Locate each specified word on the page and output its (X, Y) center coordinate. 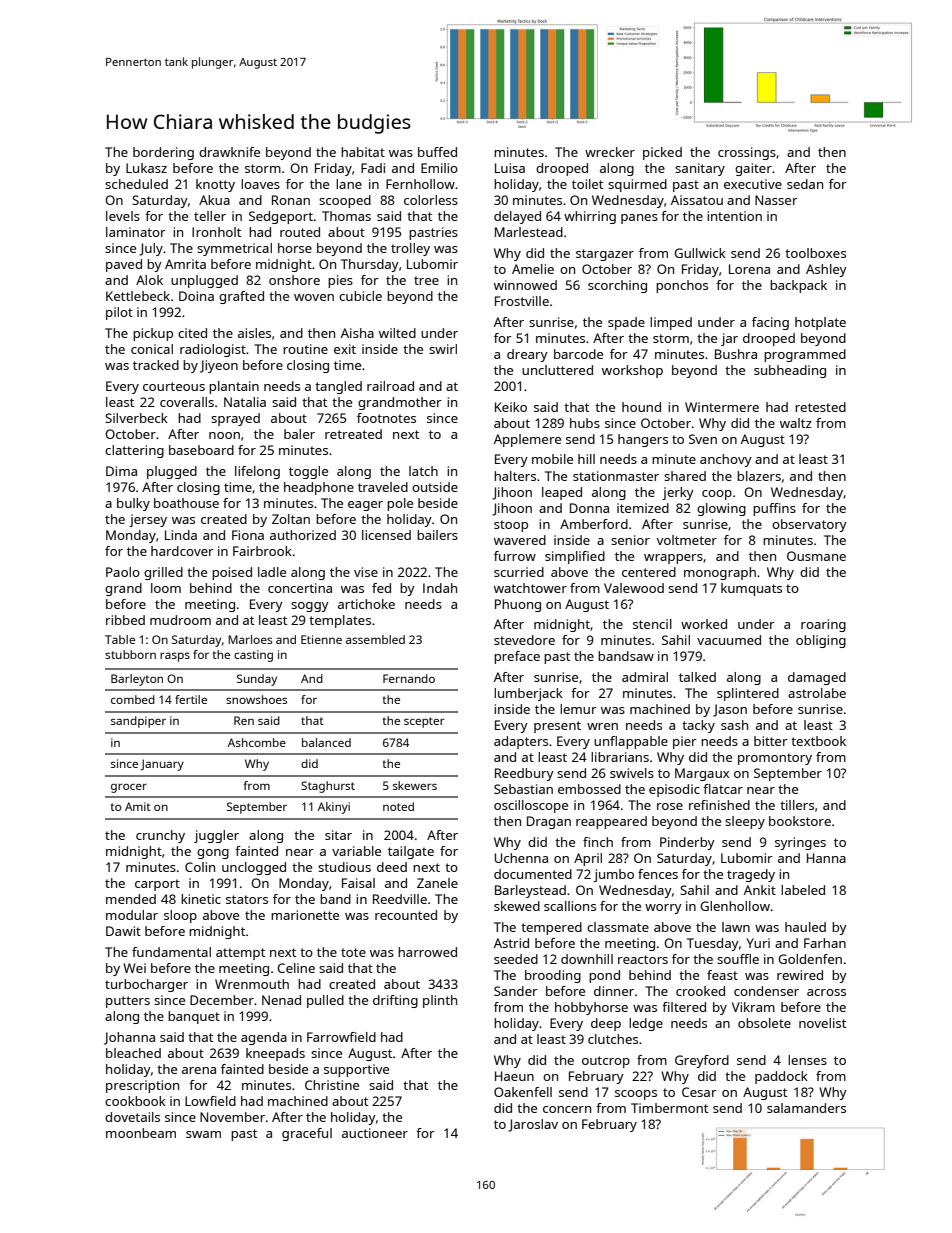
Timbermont (669, 1108)
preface (517, 657)
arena (199, 1070)
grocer (129, 788)
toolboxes (815, 253)
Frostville (522, 301)
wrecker (610, 152)
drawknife (229, 152)
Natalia (245, 402)
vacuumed (729, 640)
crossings (747, 153)
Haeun (514, 1076)
